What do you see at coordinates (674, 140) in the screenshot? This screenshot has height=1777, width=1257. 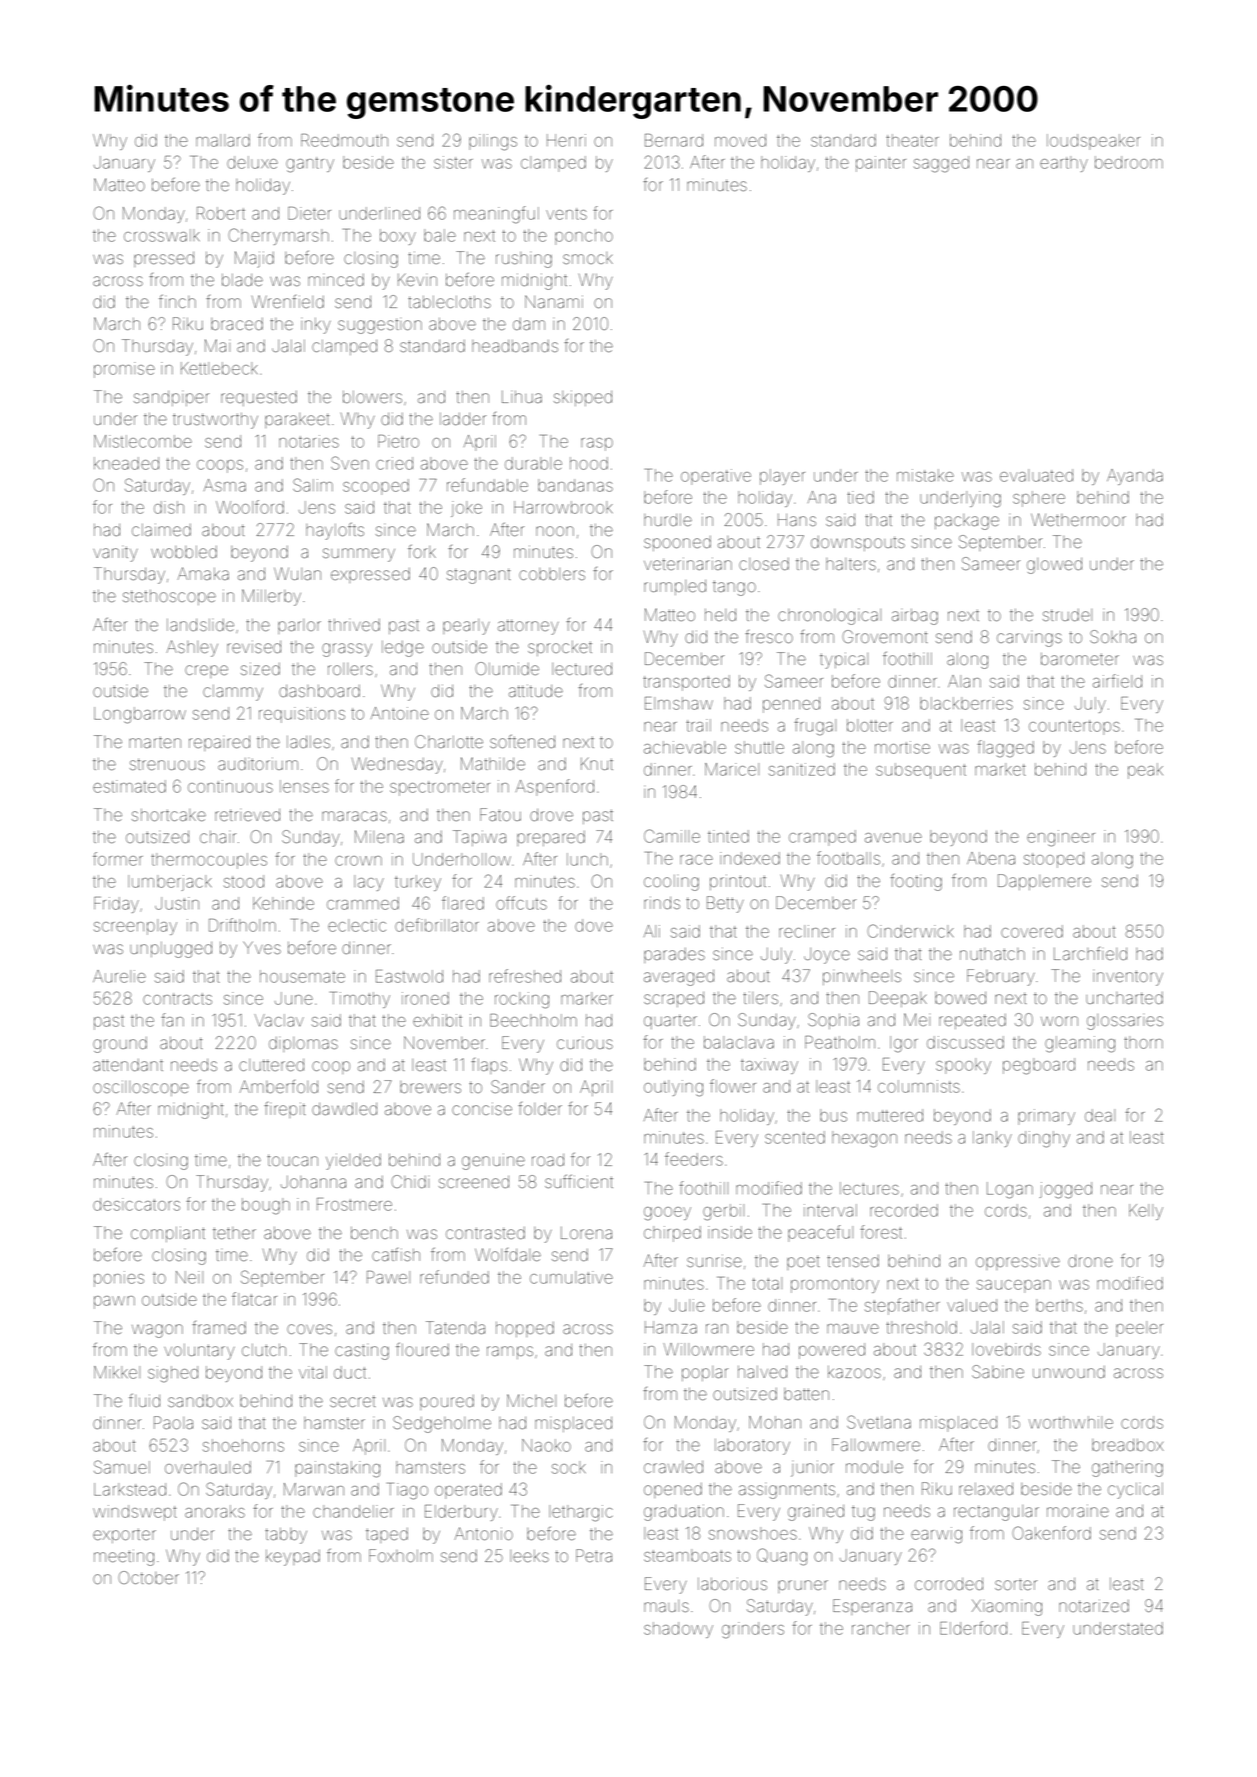 I see `Bernard` at bounding box center [674, 140].
